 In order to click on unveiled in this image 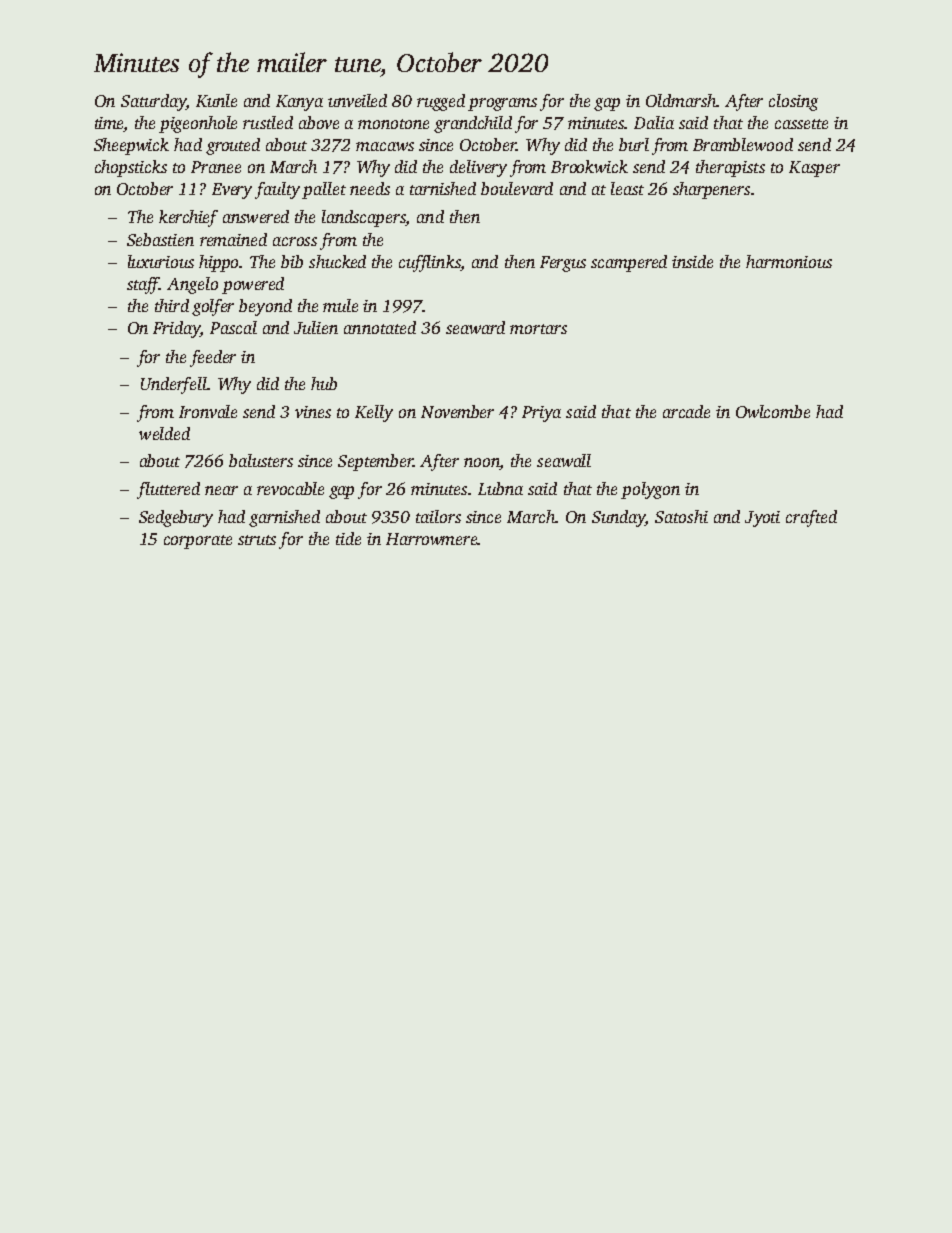, I will do `click(357, 100)`.
